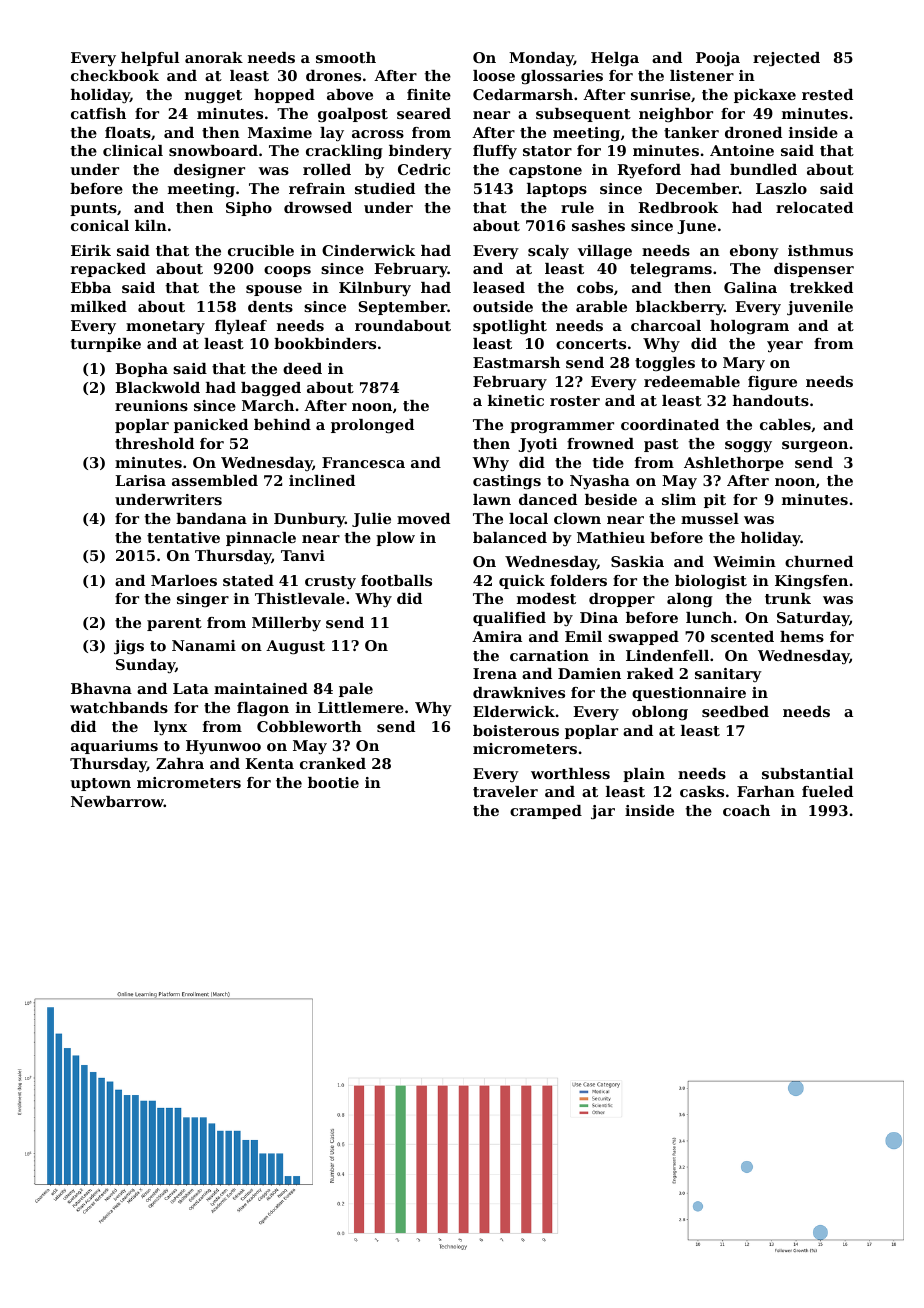 This image has width=924, height=1308. I want to click on smooth, so click(346, 57).
